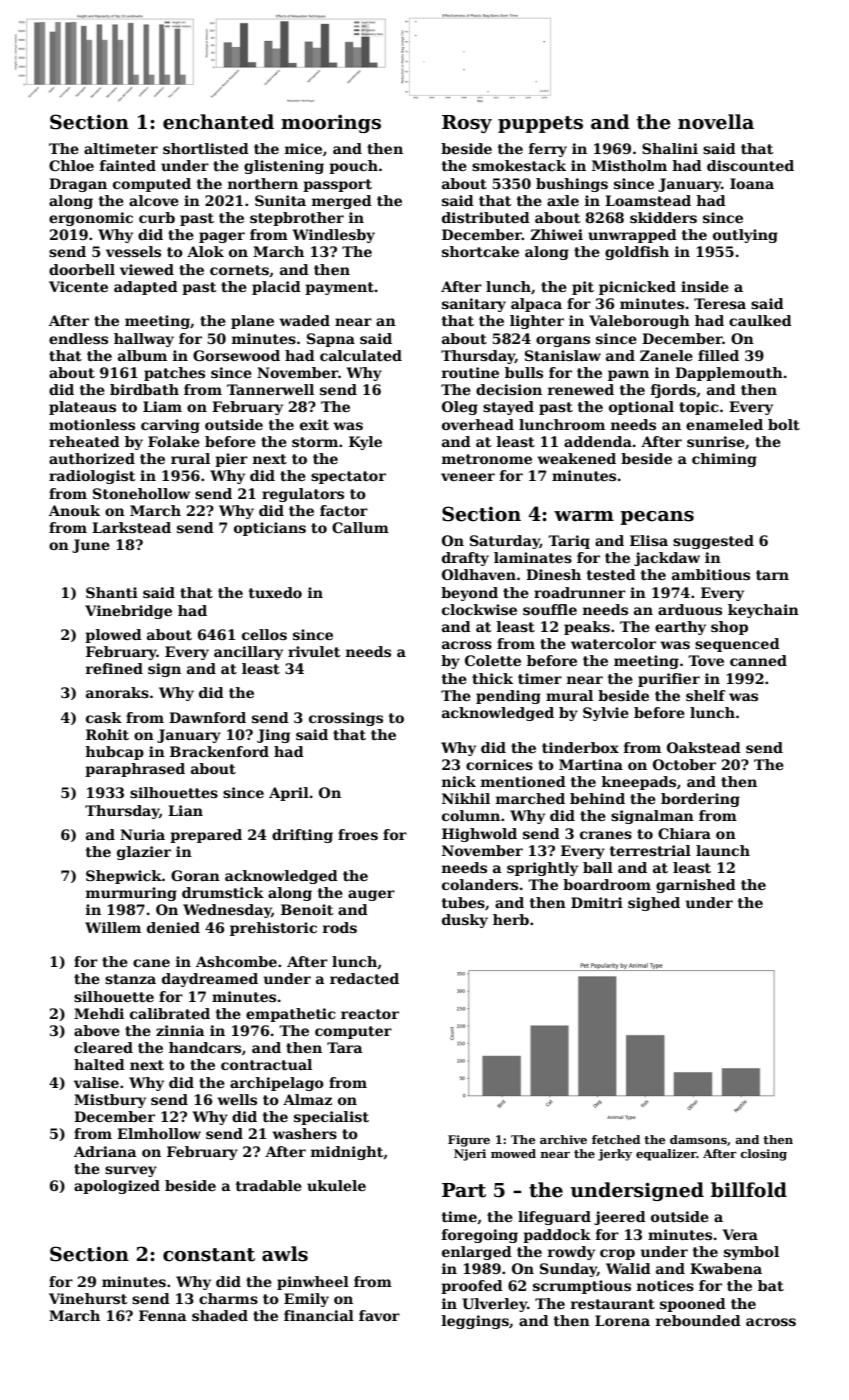 This image has width=849, height=1400. Describe the element at coordinates (88, 1298) in the image. I see `Vinehurst` at that location.
